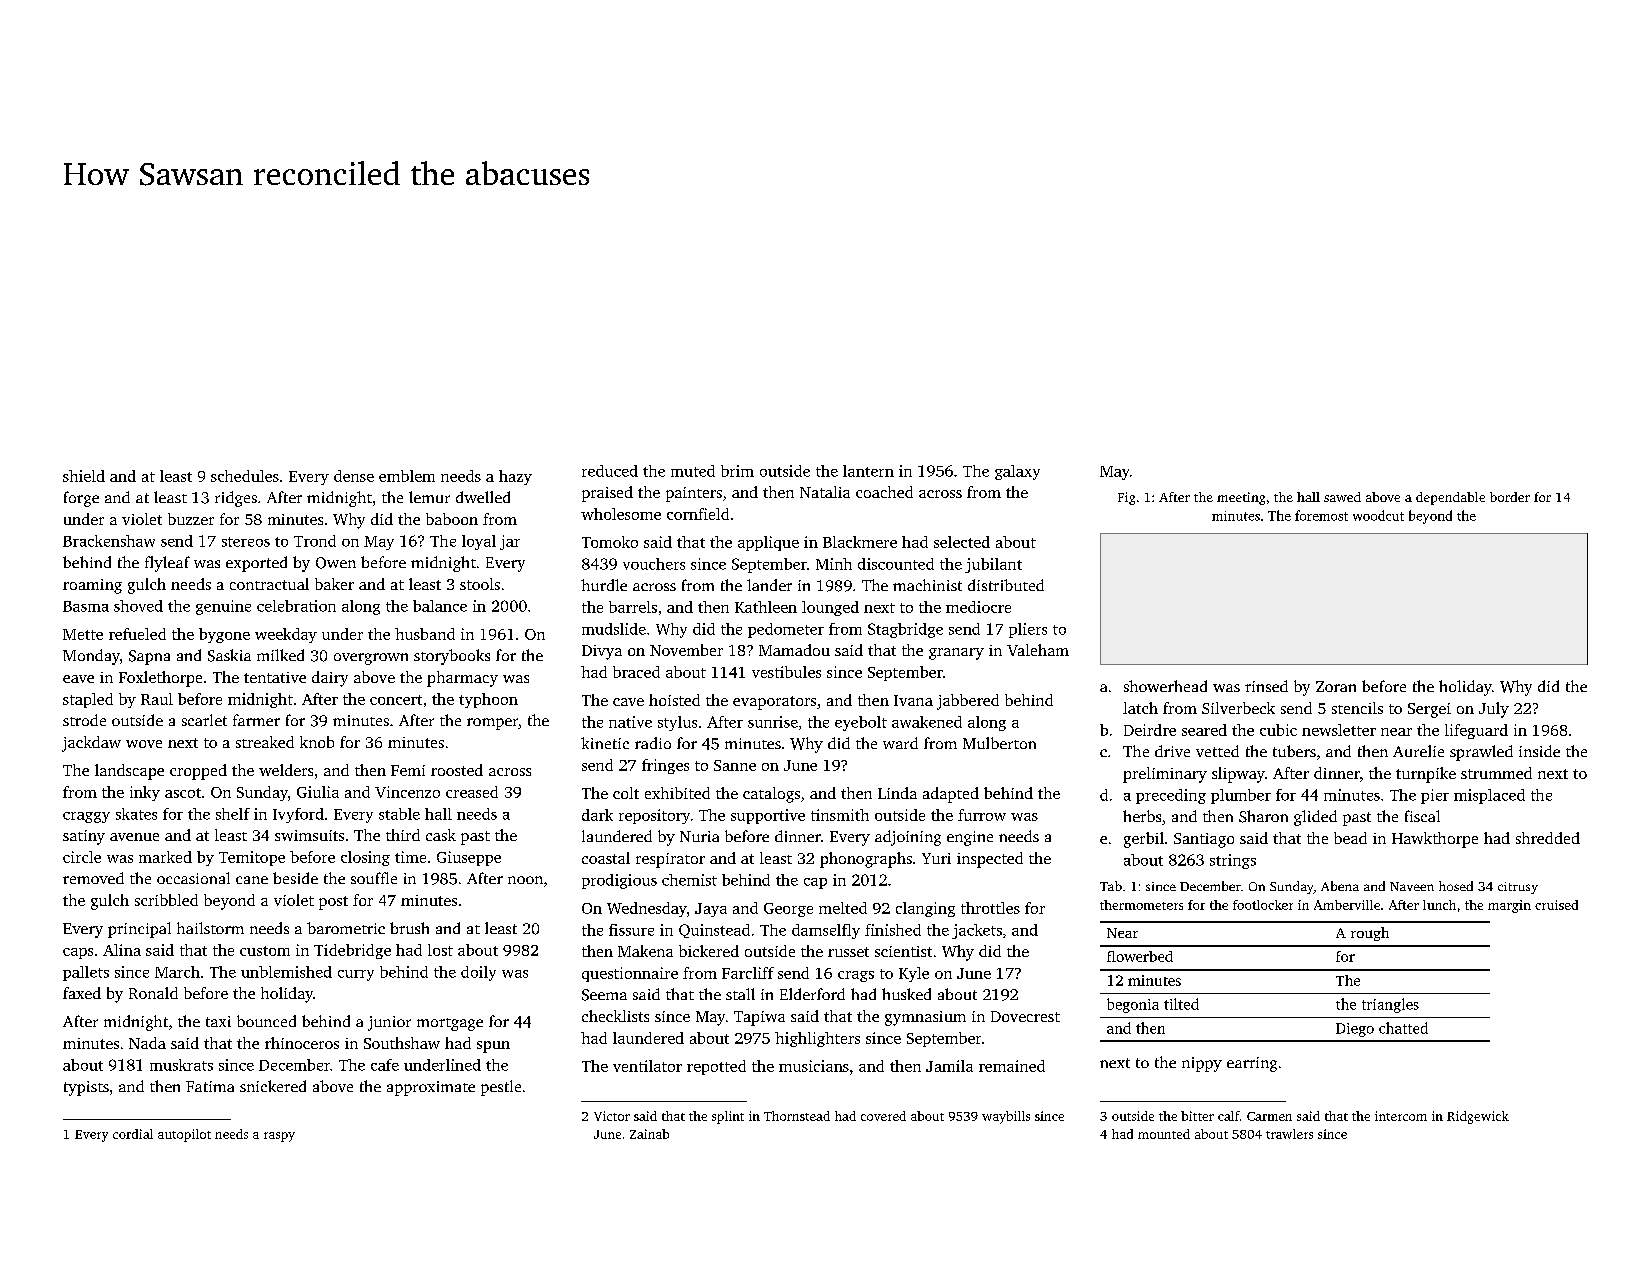  What do you see at coordinates (978, 607) in the screenshot?
I see `mediocre` at bounding box center [978, 607].
